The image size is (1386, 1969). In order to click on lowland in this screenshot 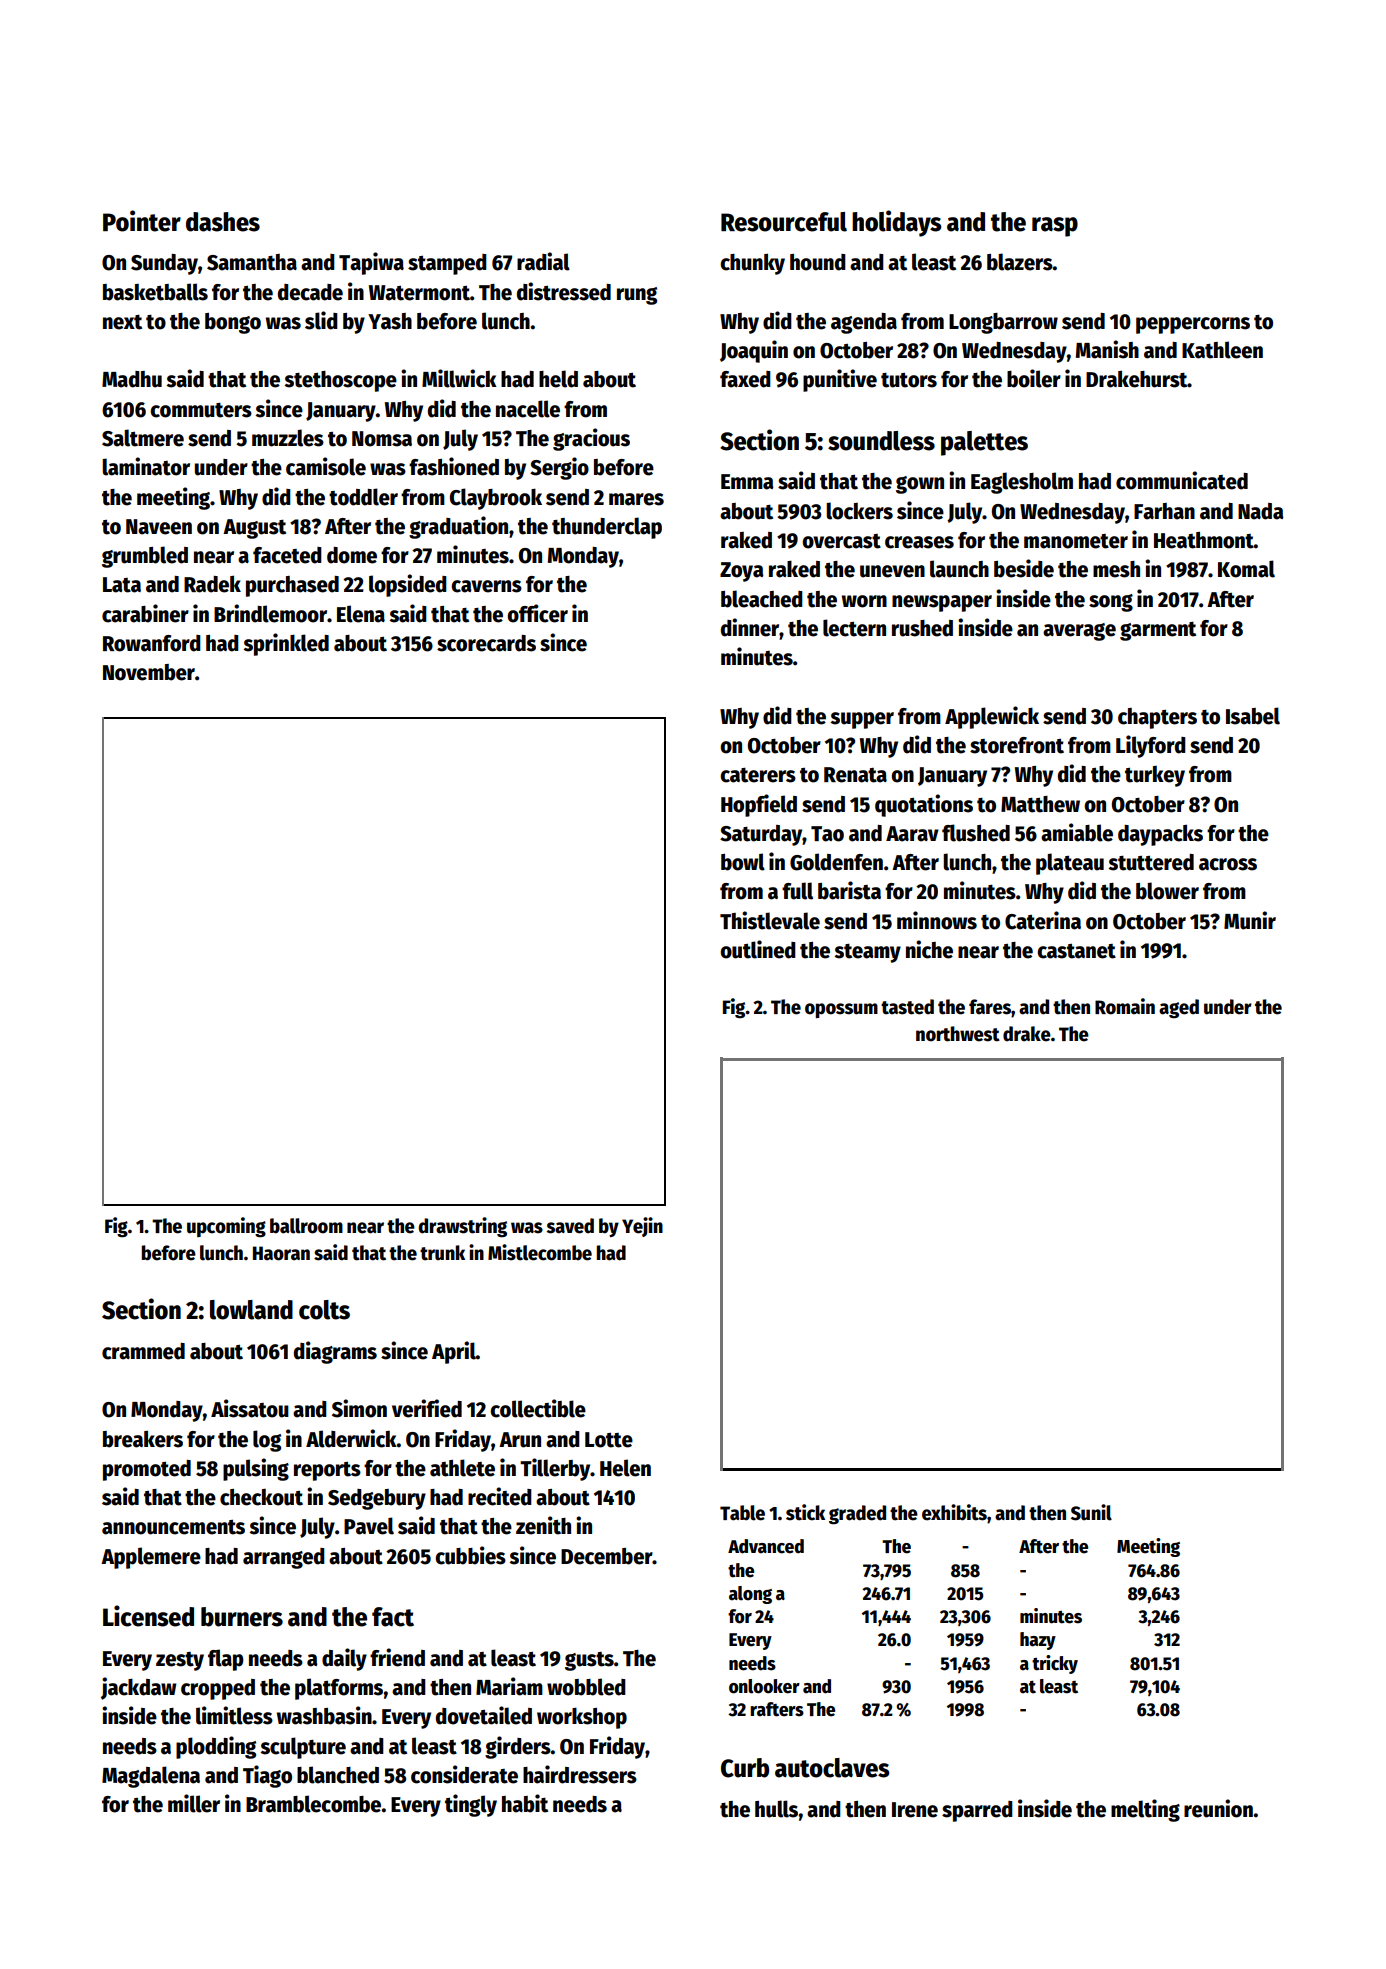, I will do `click(251, 1310)`.
